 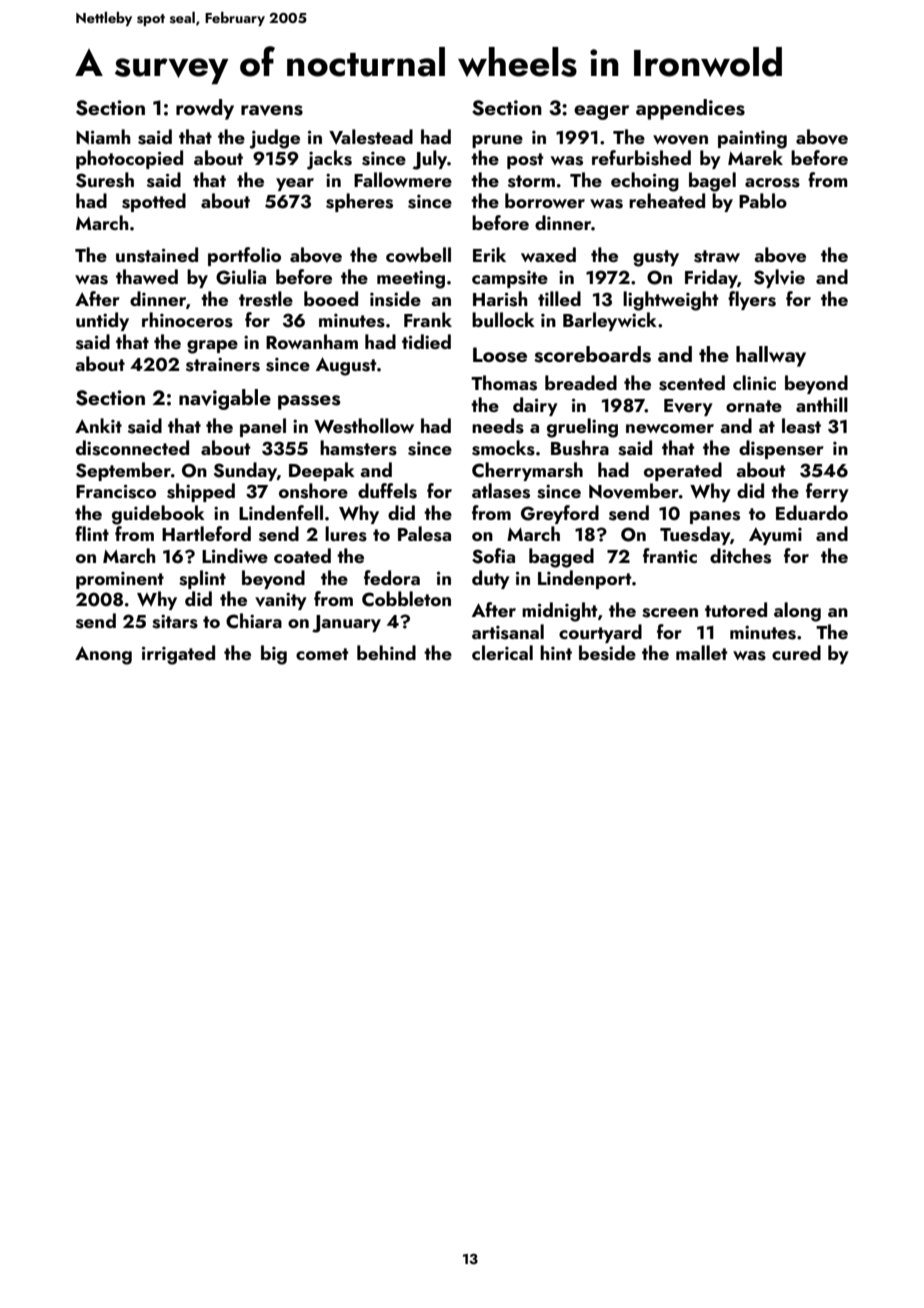 What do you see at coordinates (205, 109) in the page?
I see `rowdy` at bounding box center [205, 109].
